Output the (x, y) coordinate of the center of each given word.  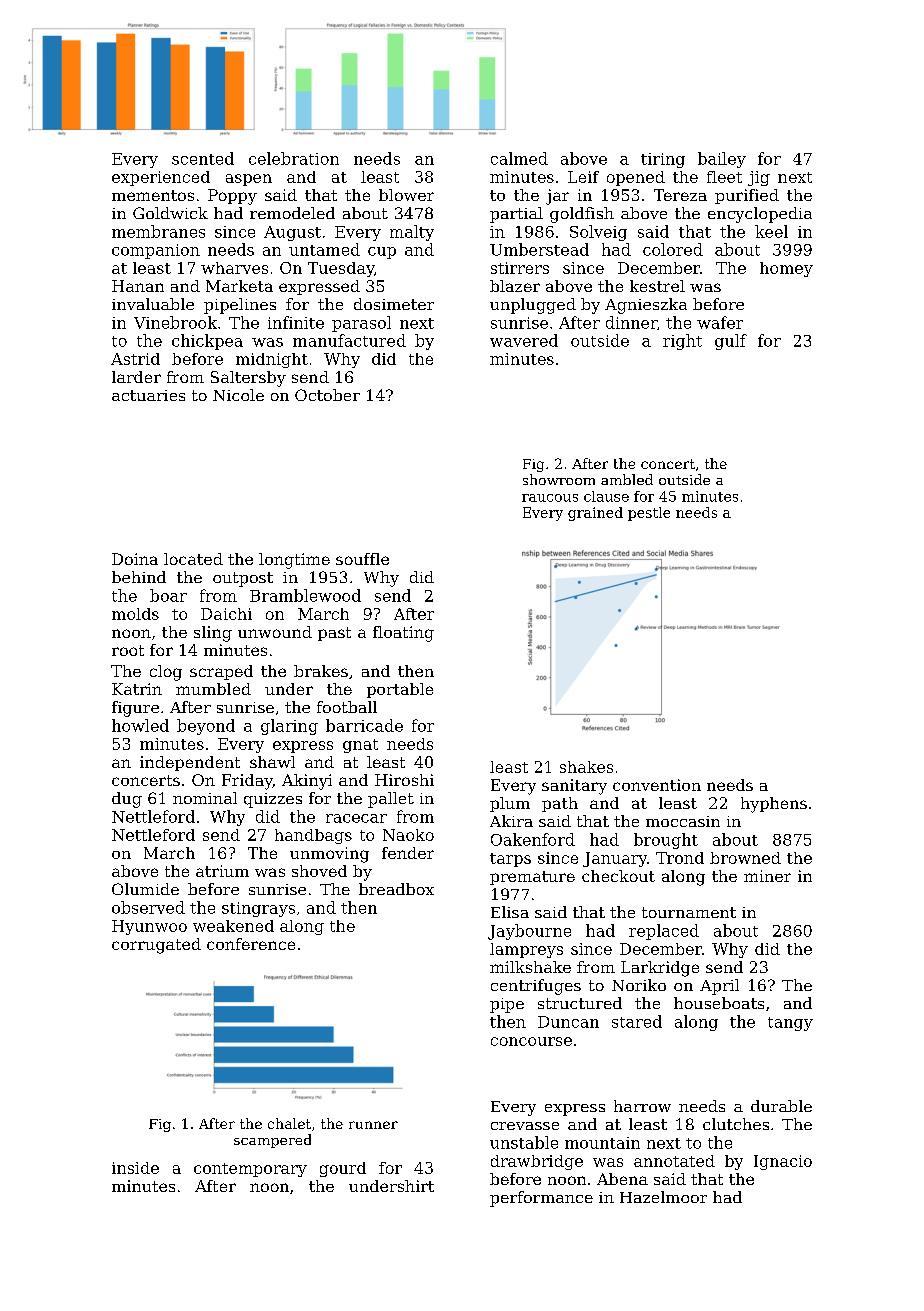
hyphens (774, 805)
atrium (222, 871)
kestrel (657, 286)
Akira (511, 821)
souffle (362, 559)
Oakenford (533, 839)
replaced (664, 932)
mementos (153, 195)
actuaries (148, 395)
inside (135, 1168)
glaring (289, 727)
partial (516, 215)
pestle (649, 514)
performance (541, 1199)
